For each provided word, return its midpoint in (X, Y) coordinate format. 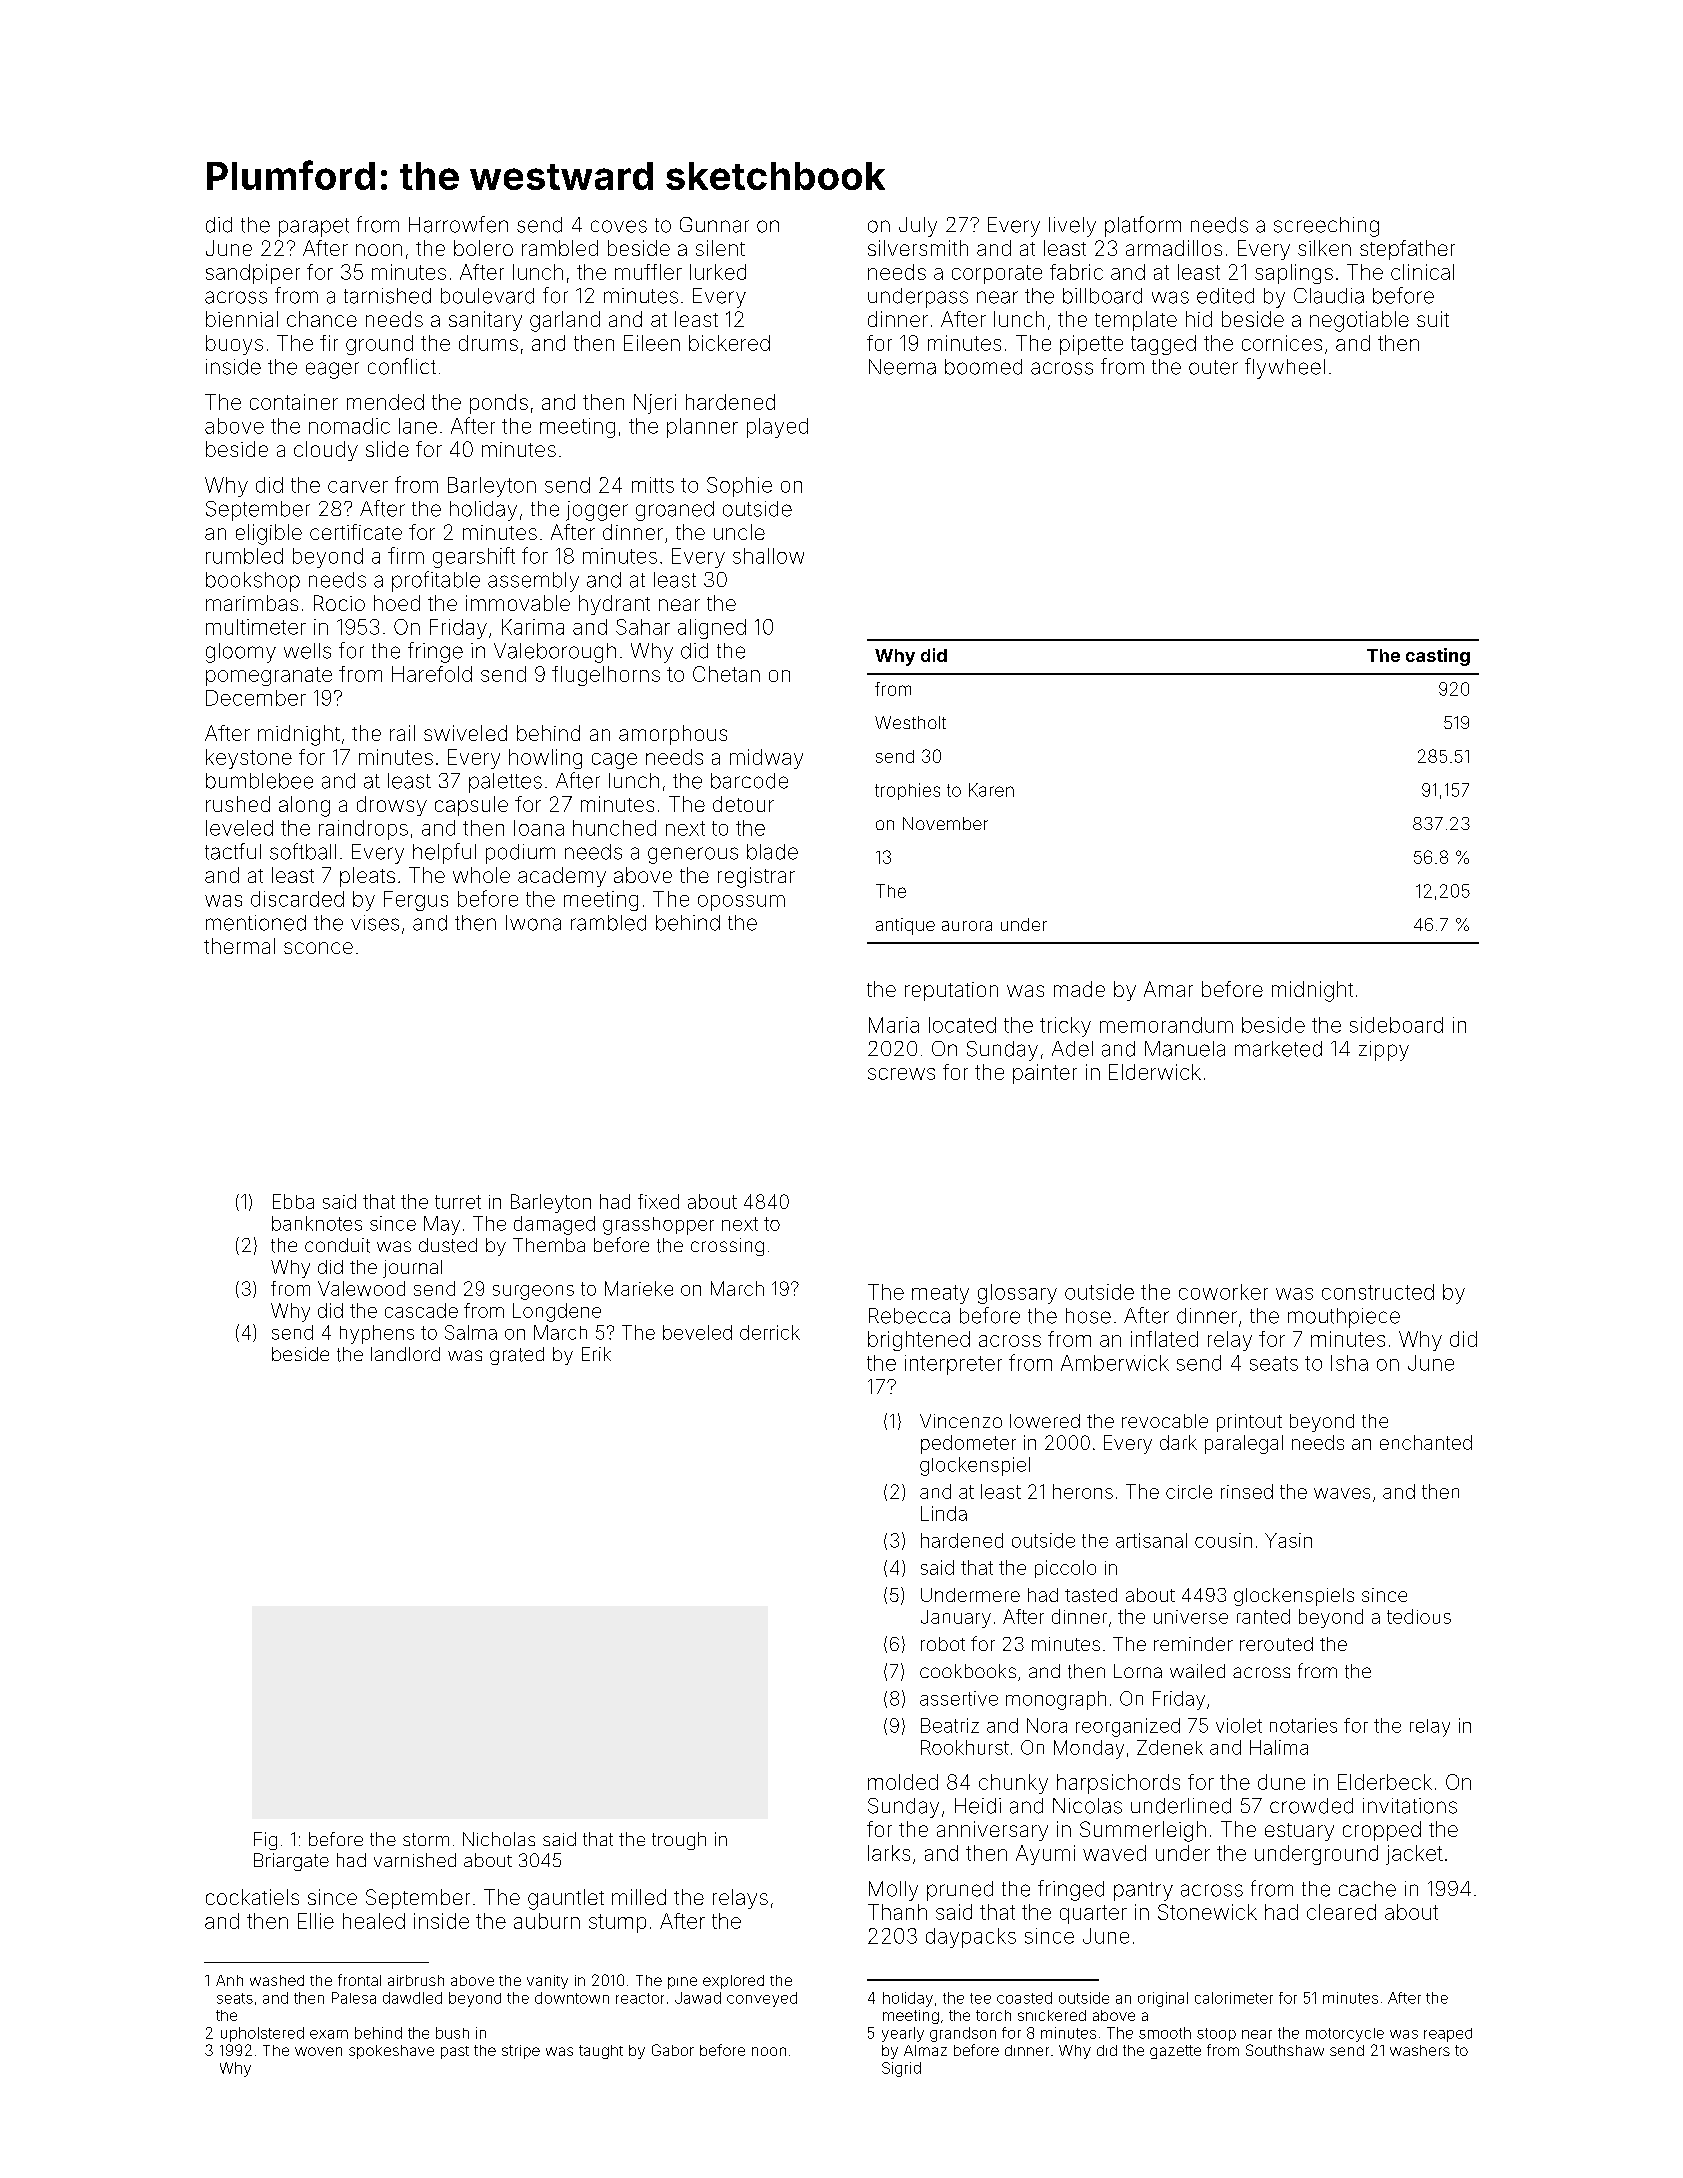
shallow (768, 556)
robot (943, 1644)
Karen (991, 790)
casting (1438, 657)
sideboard (1396, 1025)
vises (375, 923)
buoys (234, 345)
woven (318, 2051)
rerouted (1276, 1644)
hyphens (377, 1334)
